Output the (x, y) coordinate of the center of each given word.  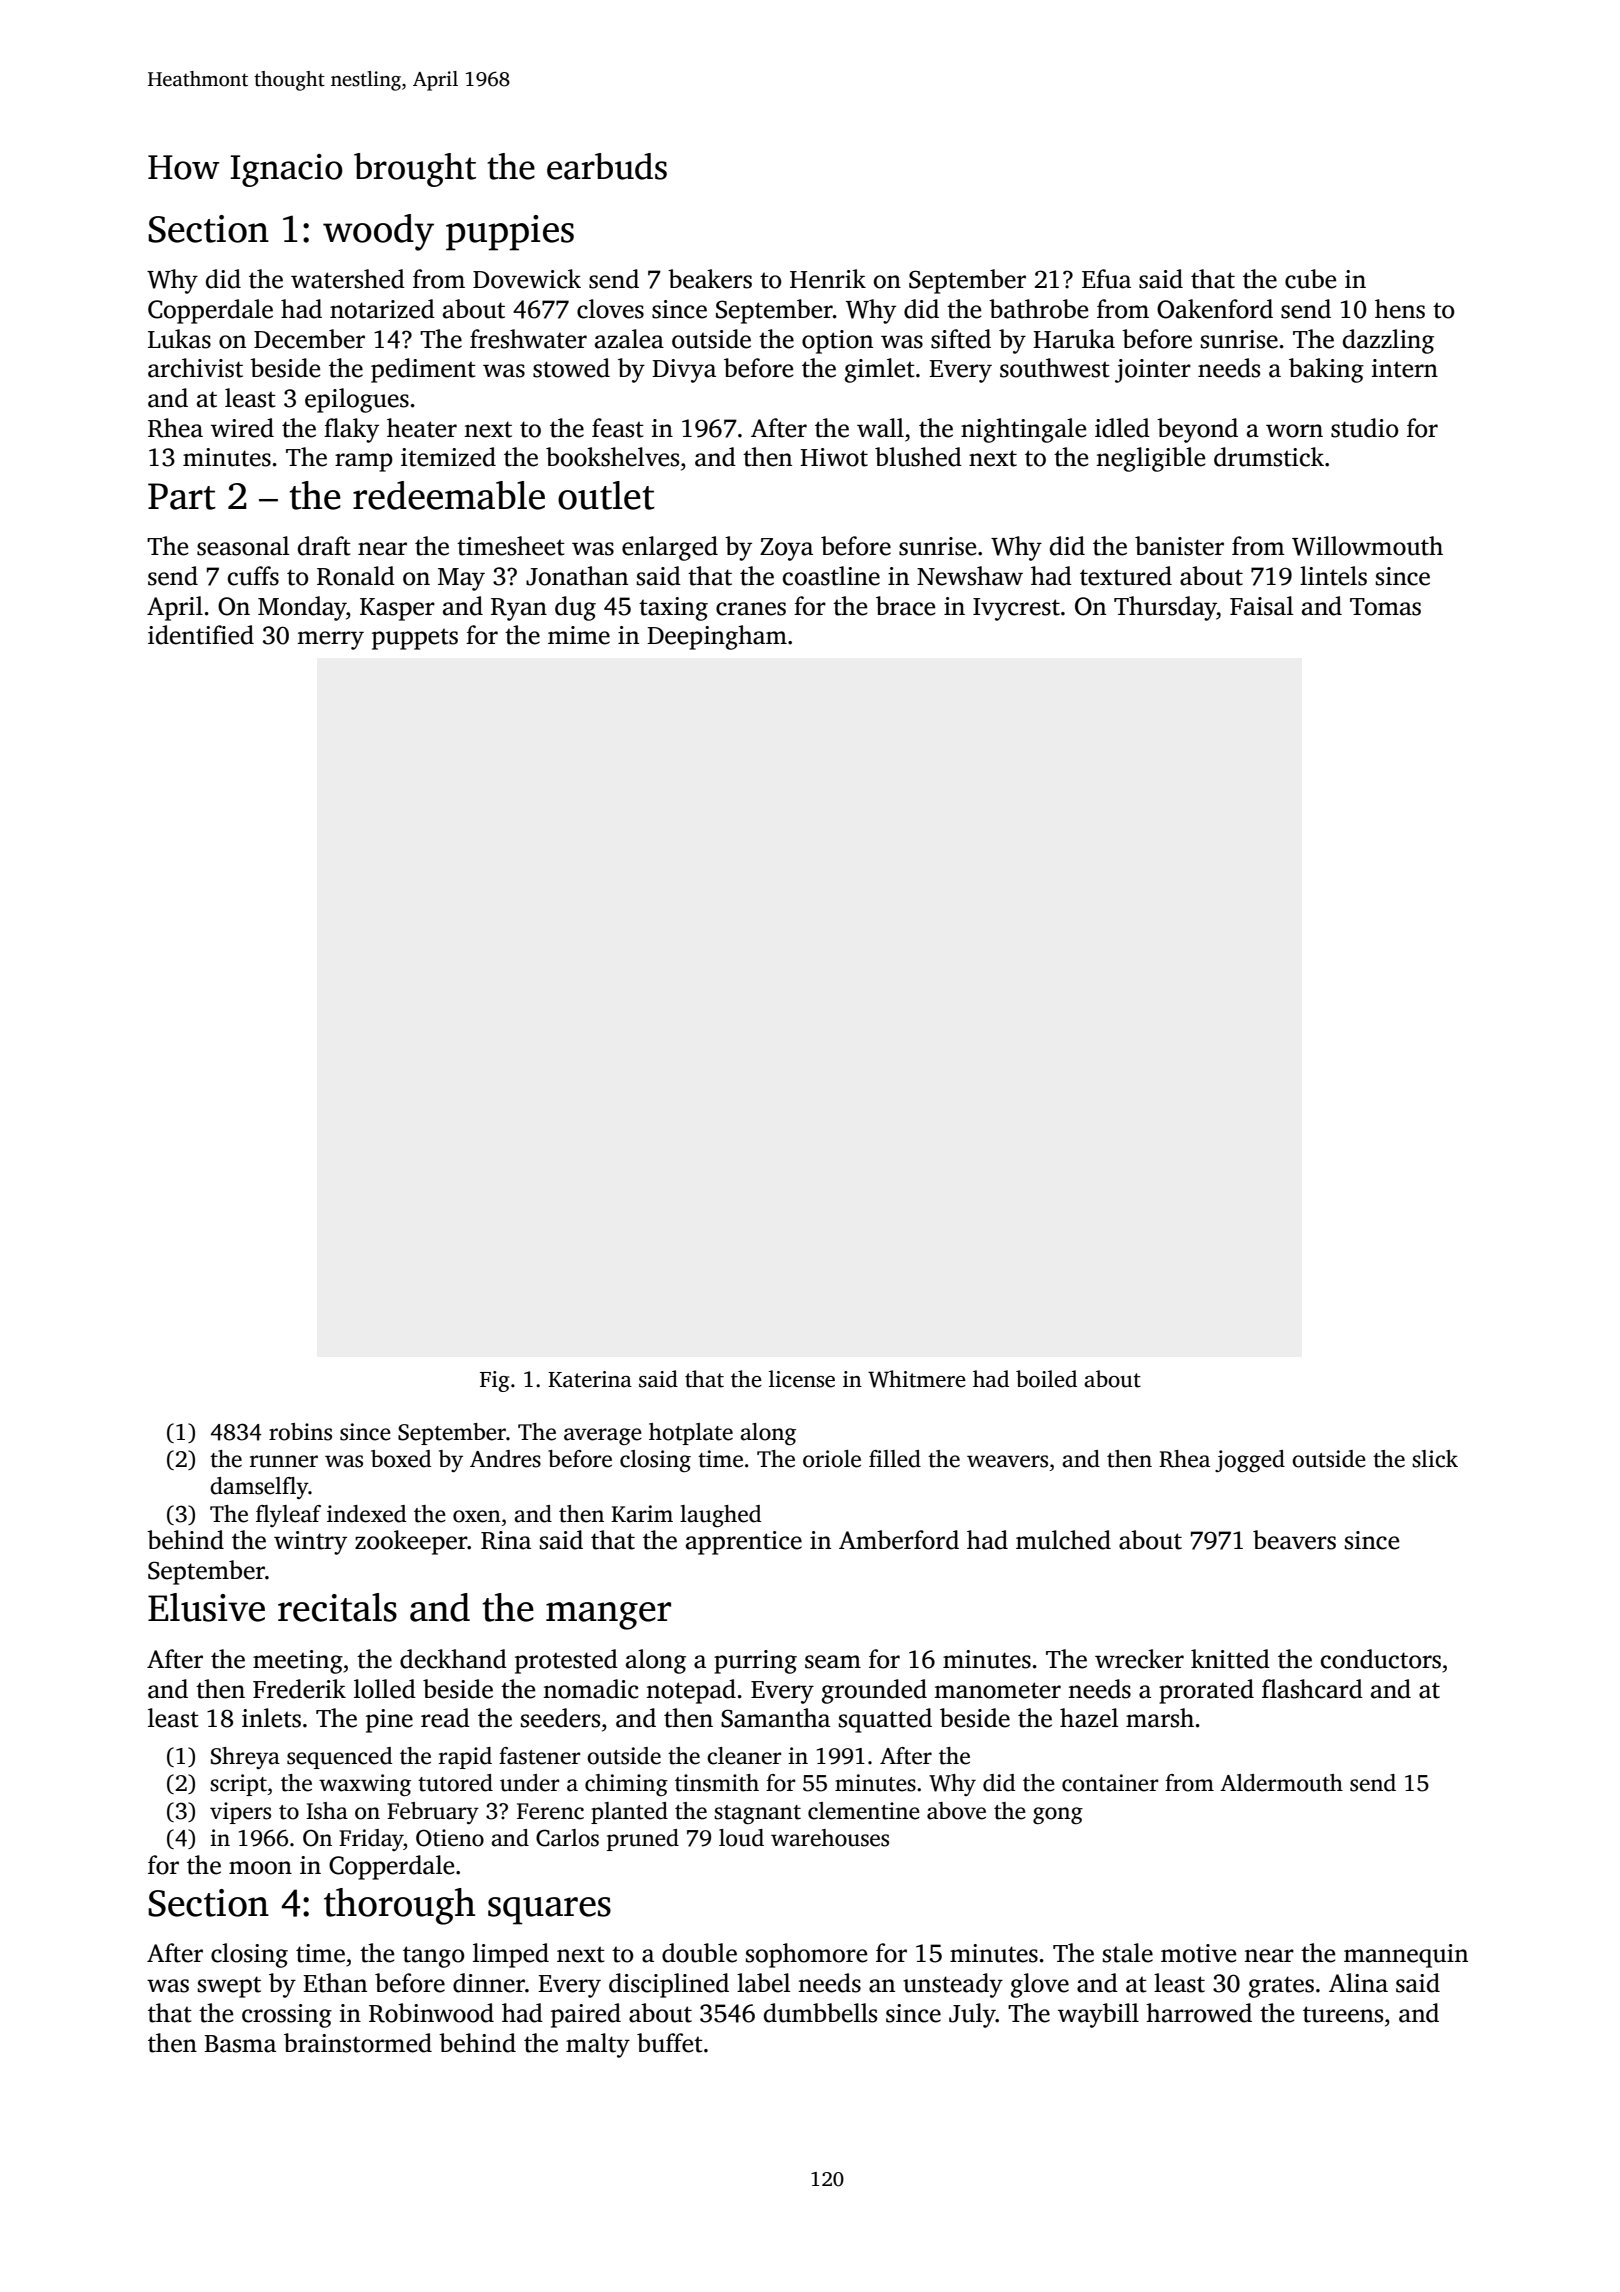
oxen (477, 1516)
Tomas (1385, 607)
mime (579, 635)
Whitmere (917, 1379)
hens (1400, 309)
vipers (240, 1813)
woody (378, 232)
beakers (710, 279)
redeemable (449, 495)
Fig (494, 1381)
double (699, 1953)
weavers (1007, 1461)
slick (1435, 1459)
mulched (1063, 1540)
